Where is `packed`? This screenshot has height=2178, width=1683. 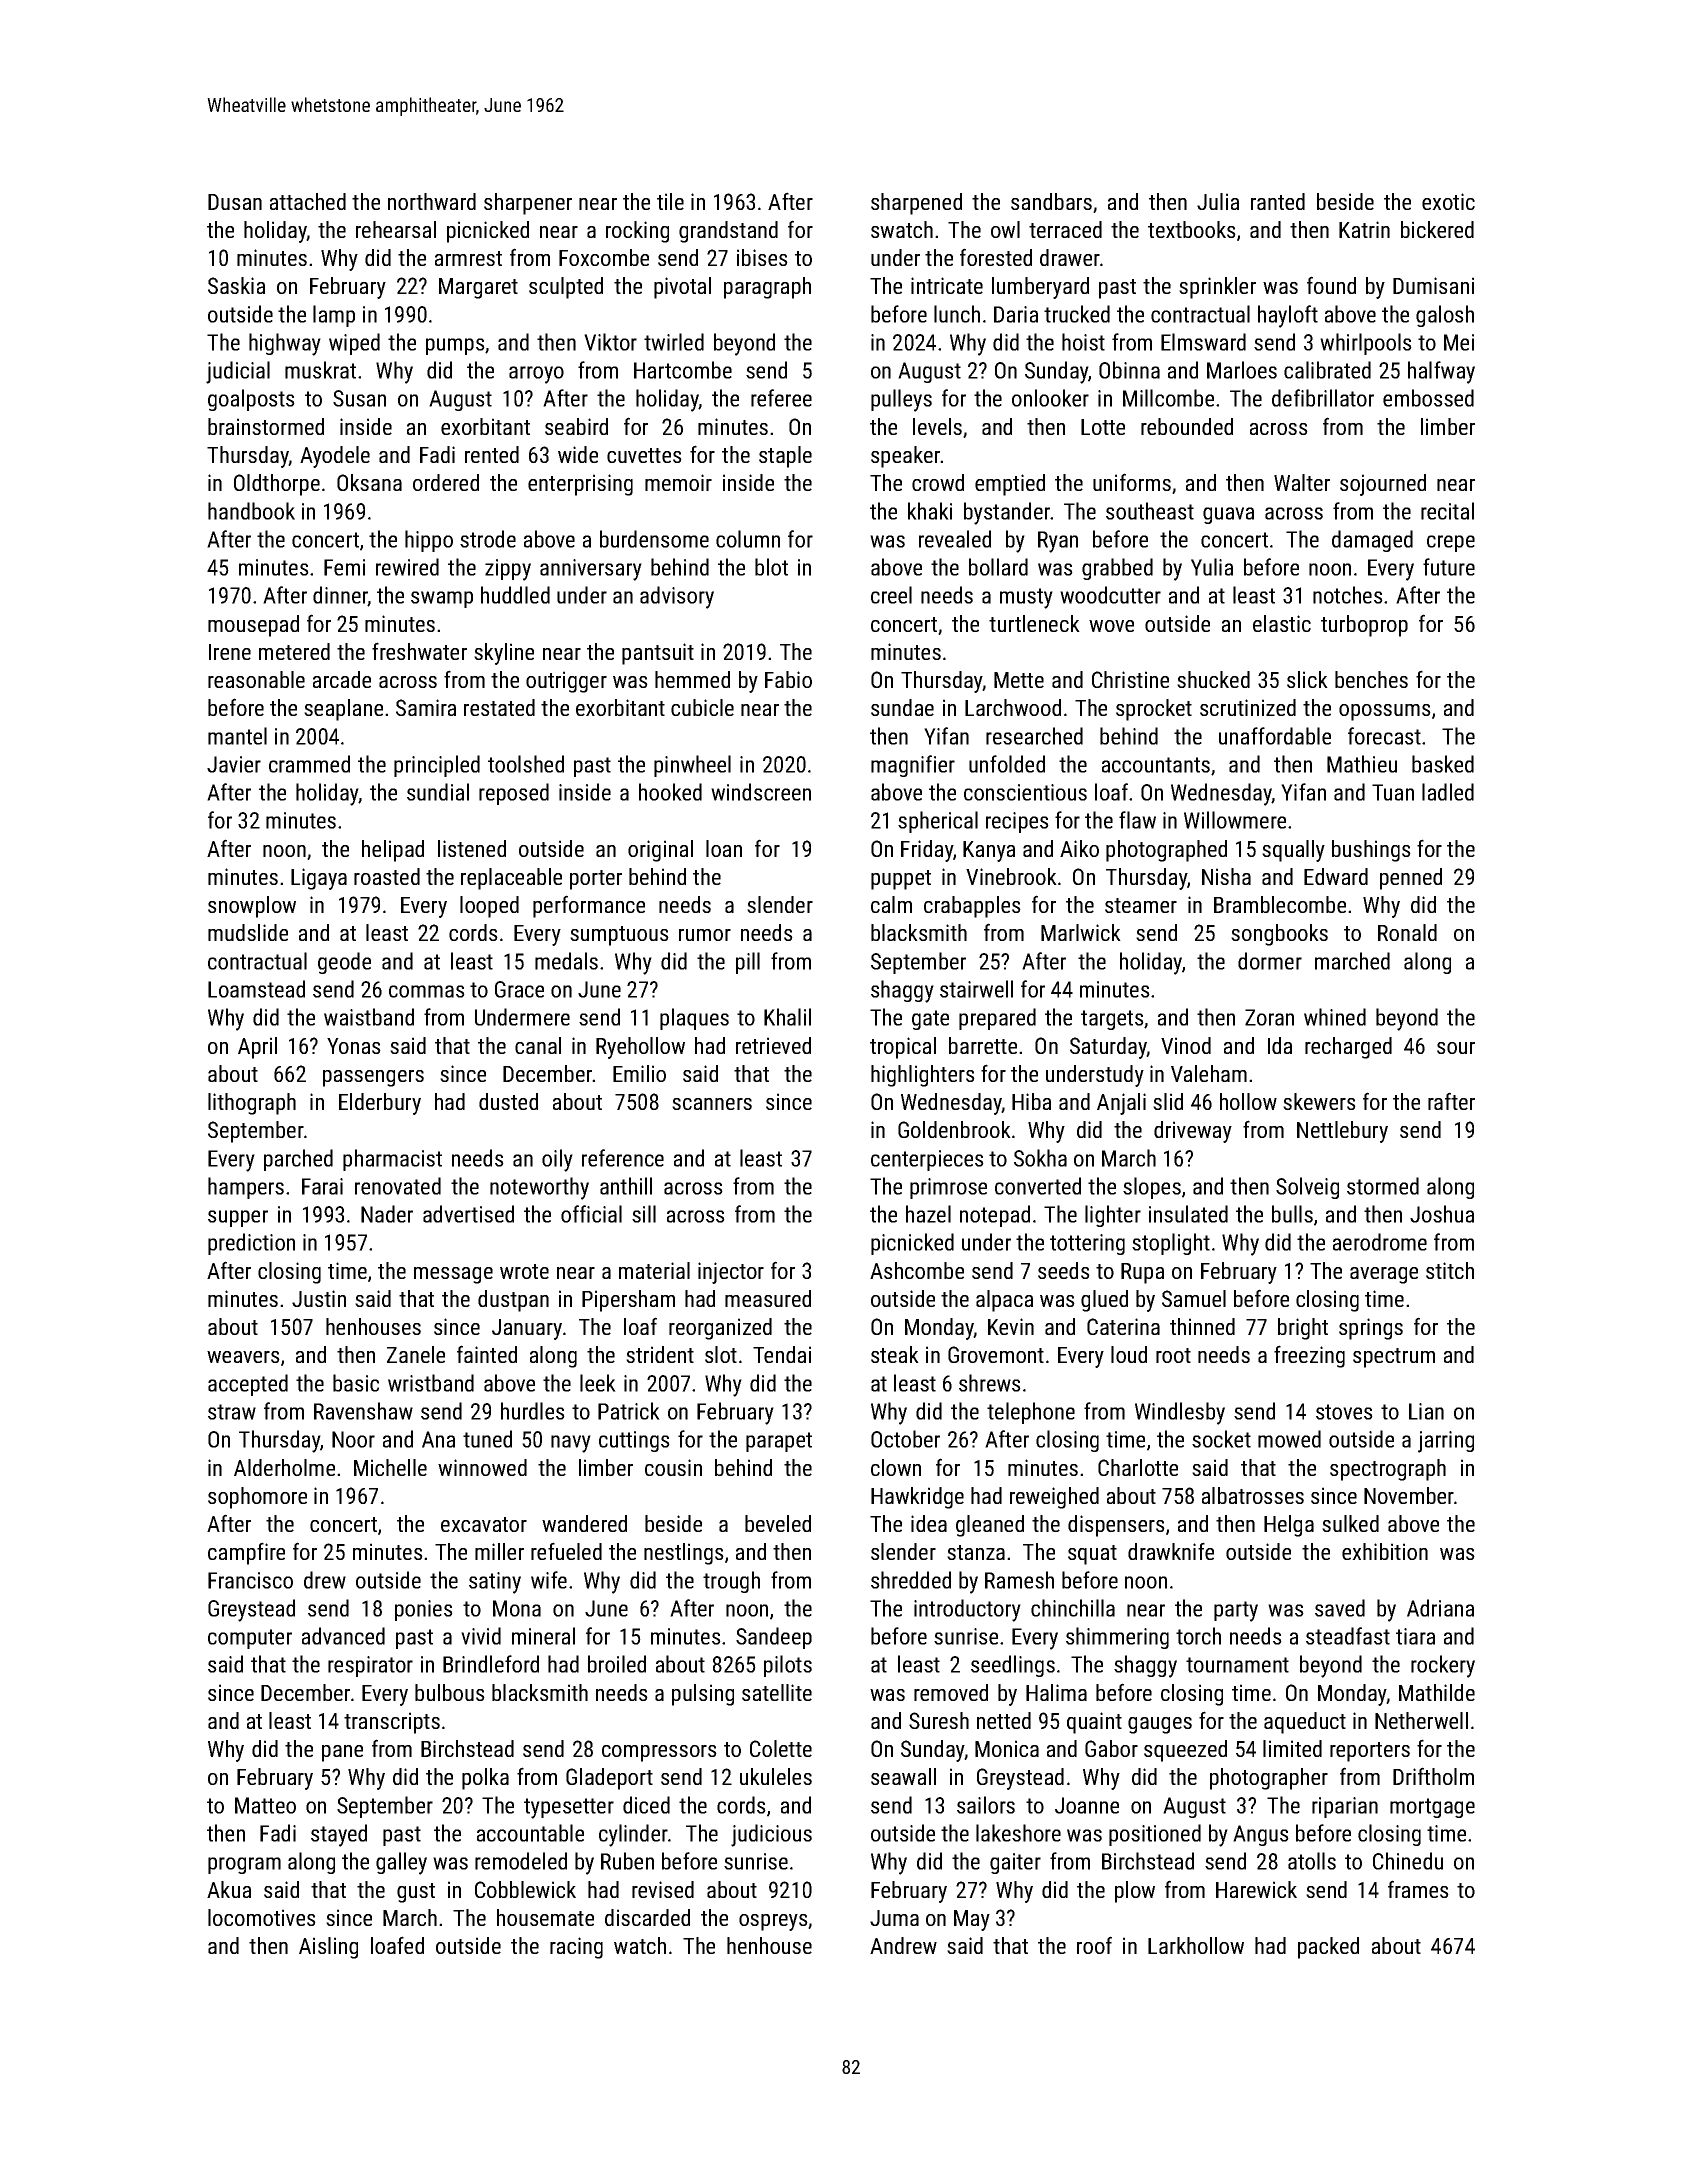
packed is located at coordinates (1328, 1948).
